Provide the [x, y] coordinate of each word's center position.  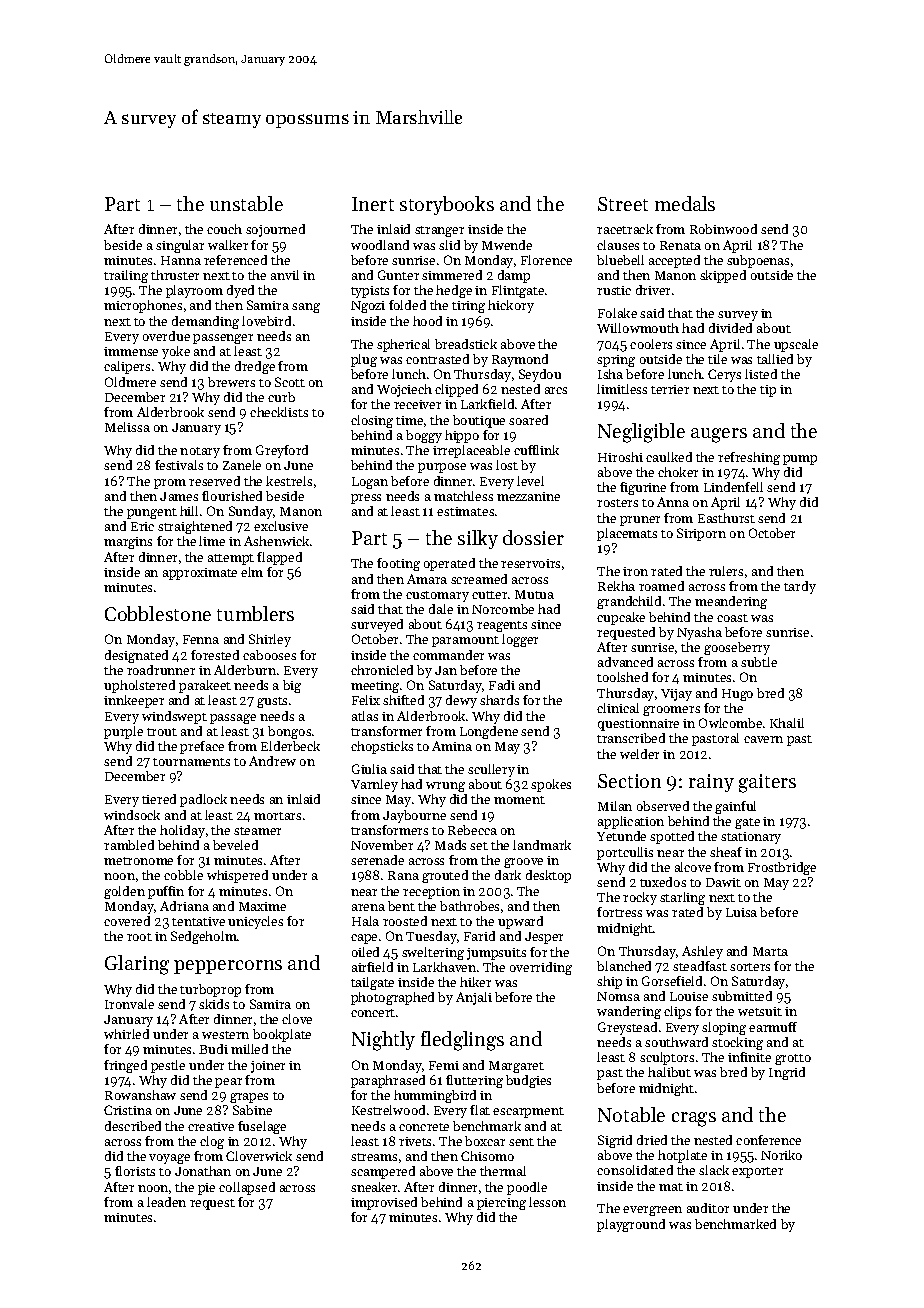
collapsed [247, 1188]
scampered [383, 1172]
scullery [491, 770]
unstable [246, 203]
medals [685, 203]
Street [623, 204]
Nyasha [699, 633]
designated [136, 656]
